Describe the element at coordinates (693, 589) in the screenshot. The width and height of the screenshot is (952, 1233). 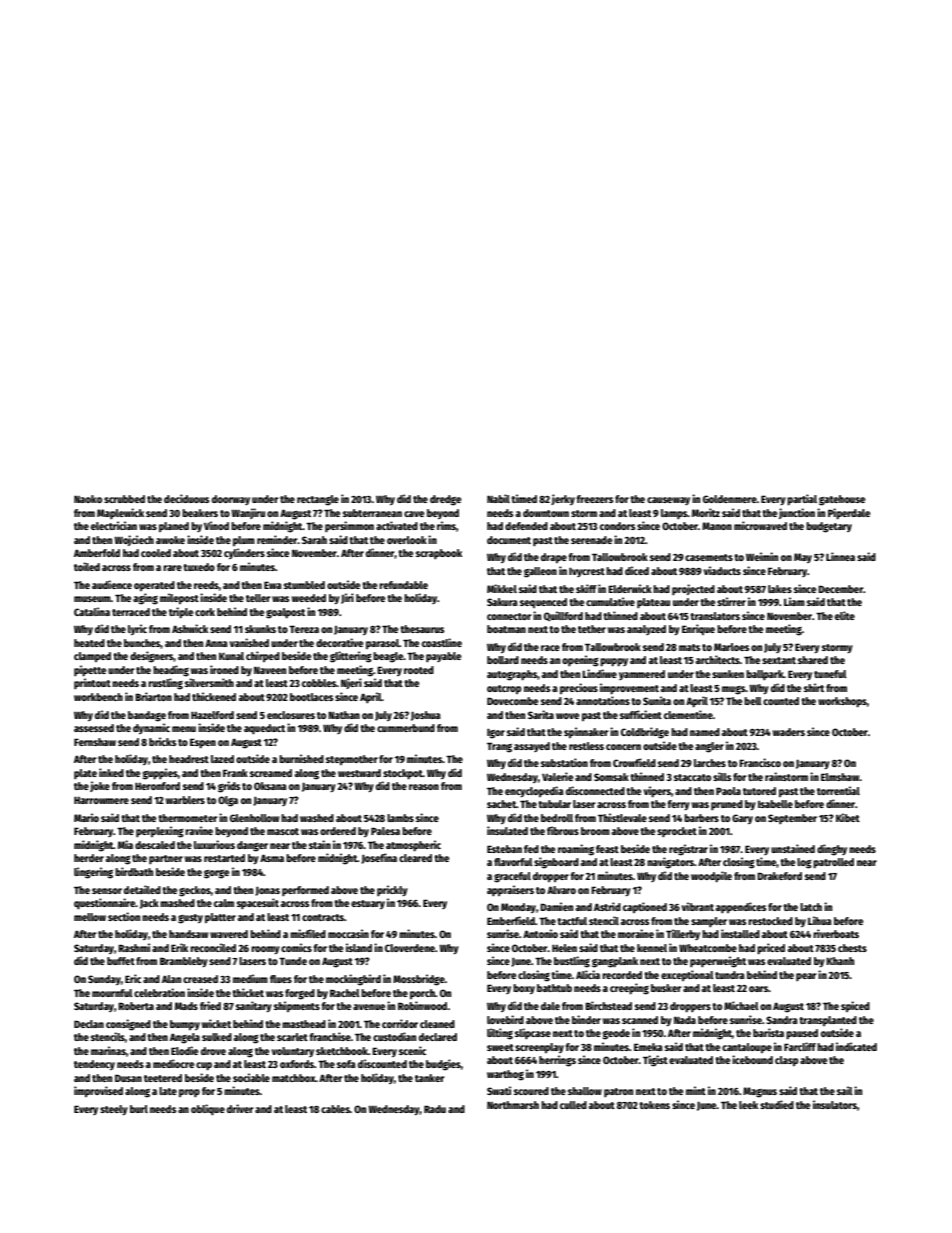
I see `projected` at that location.
